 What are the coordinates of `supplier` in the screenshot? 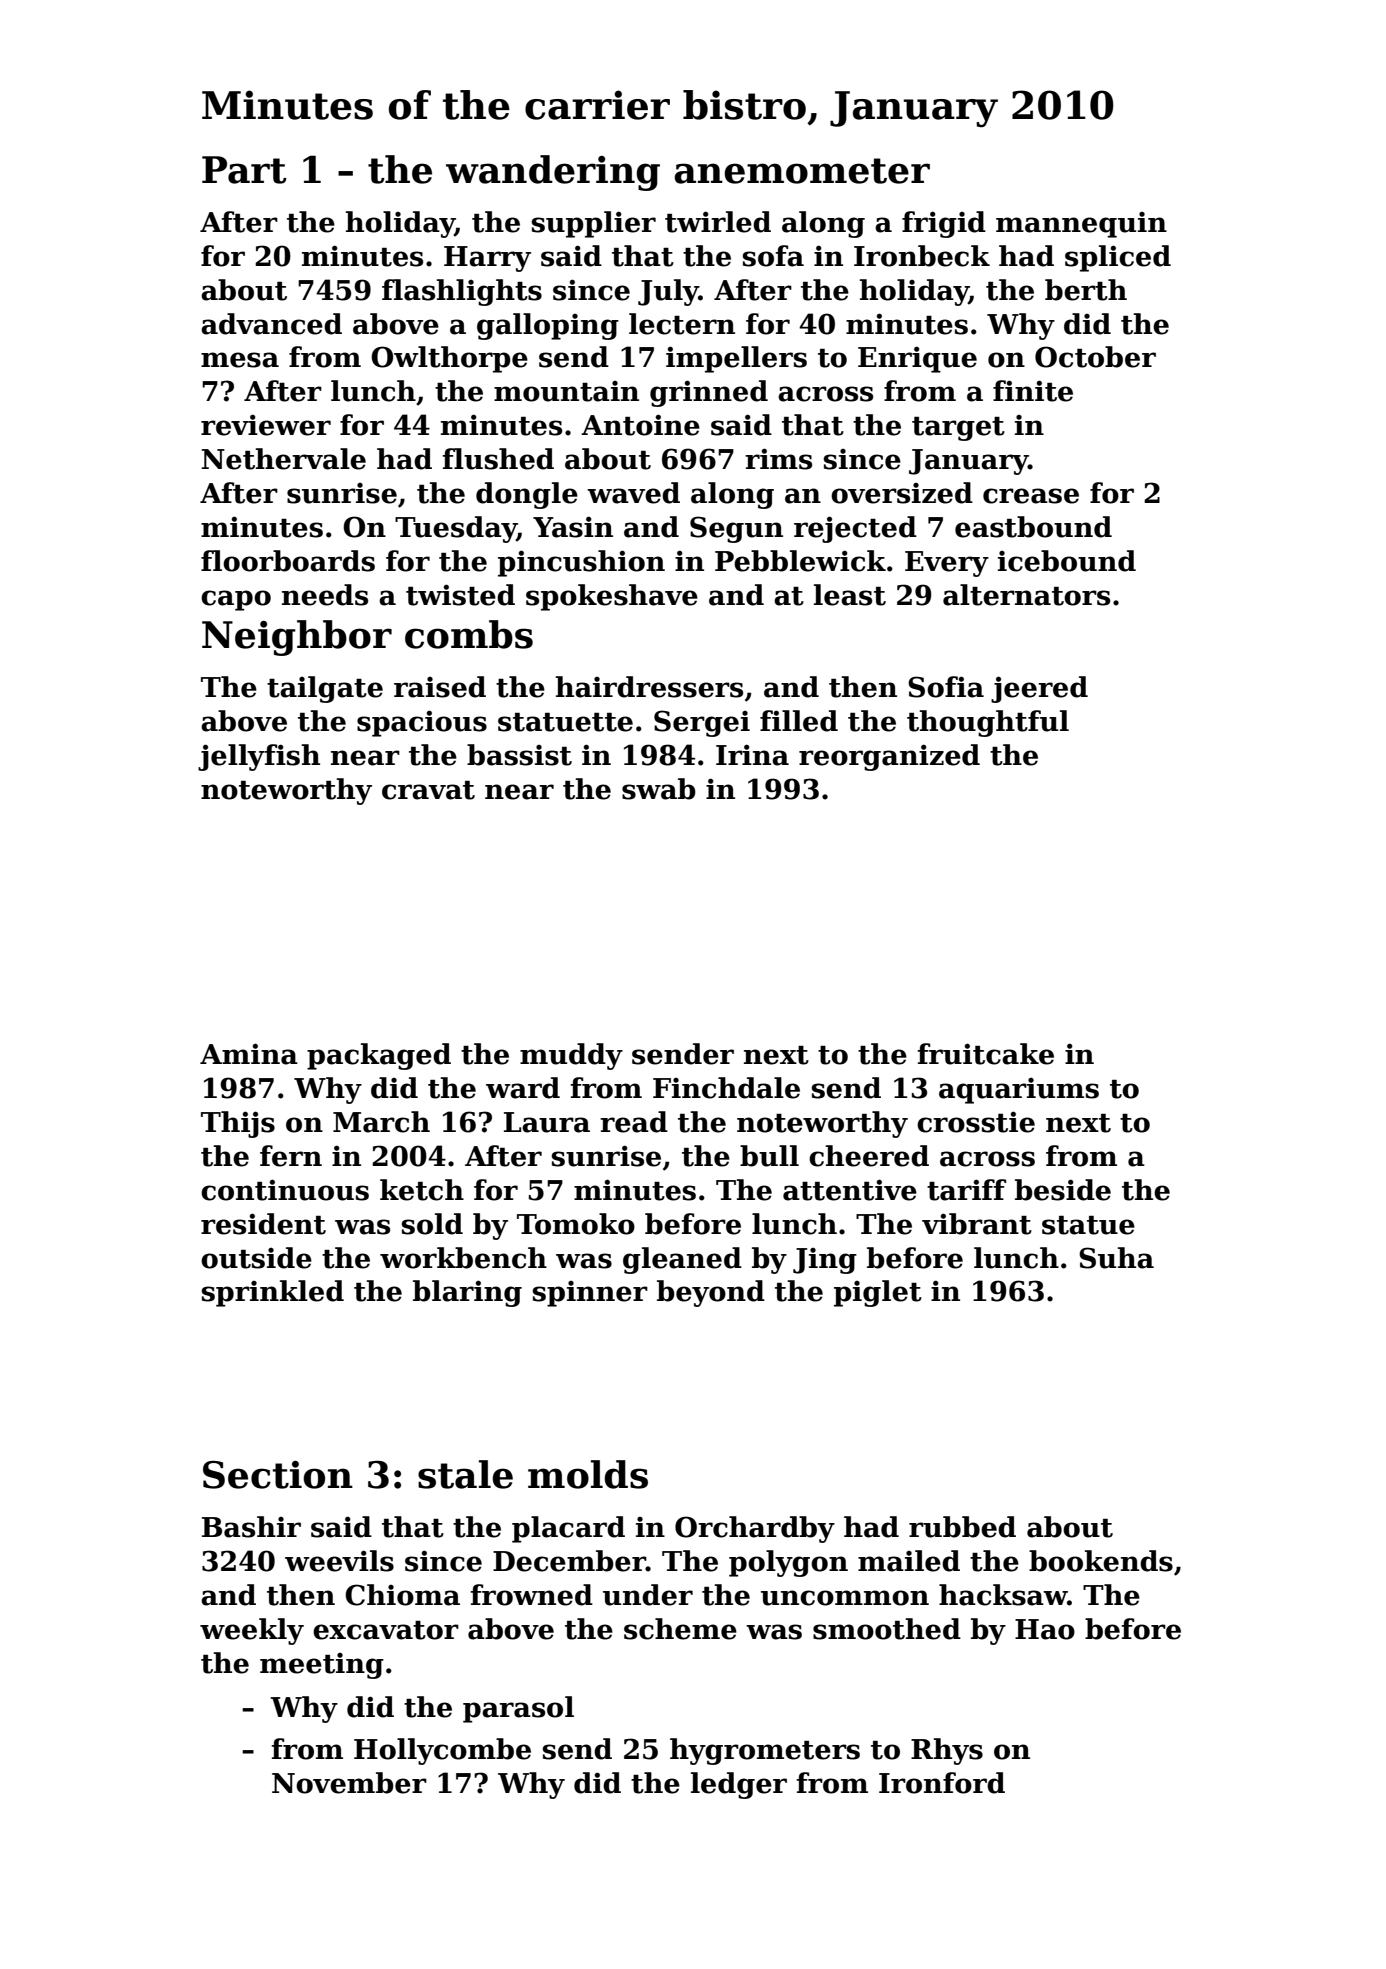 It's located at (594, 224).
